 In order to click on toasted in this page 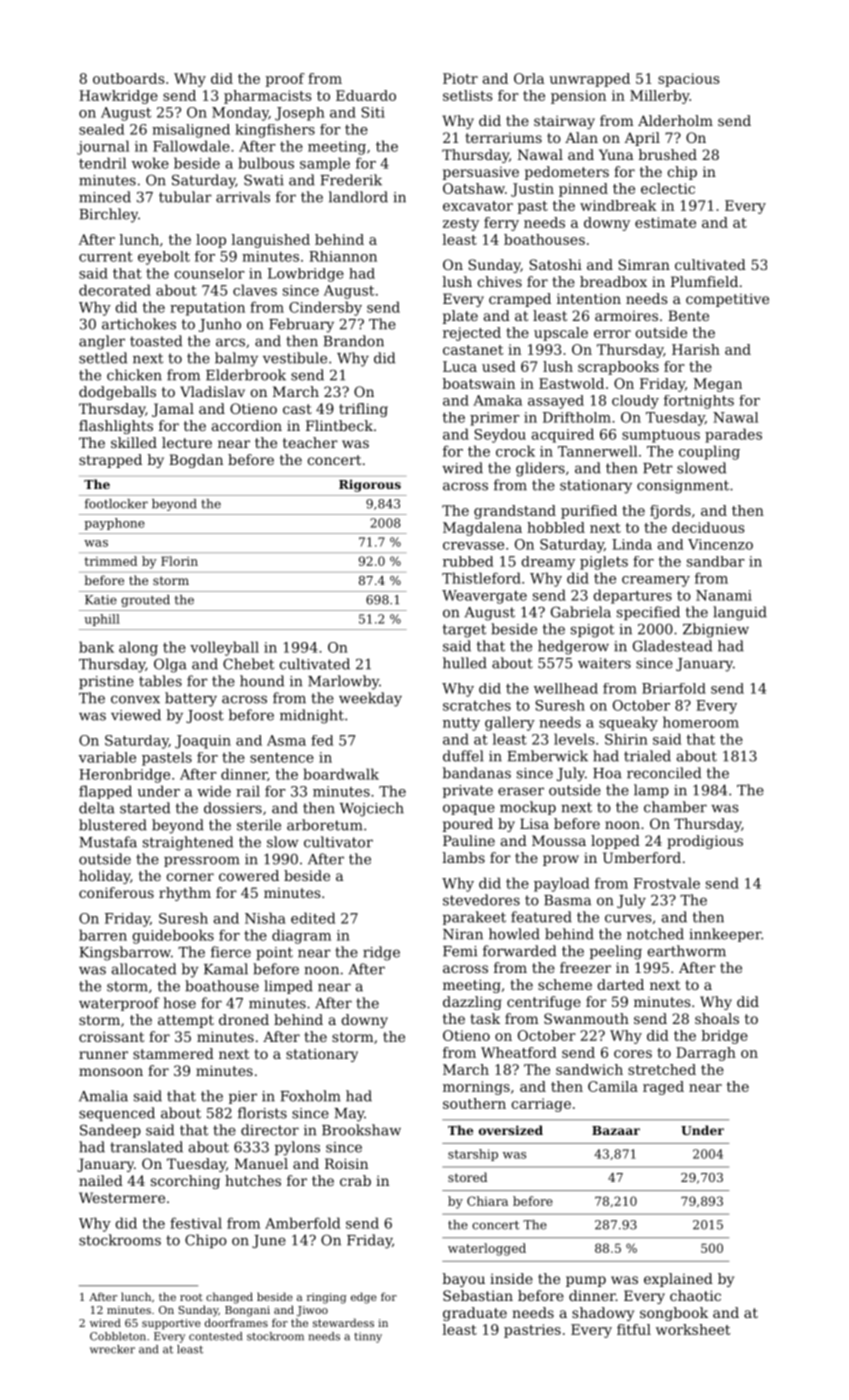, I will do `click(156, 341)`.
